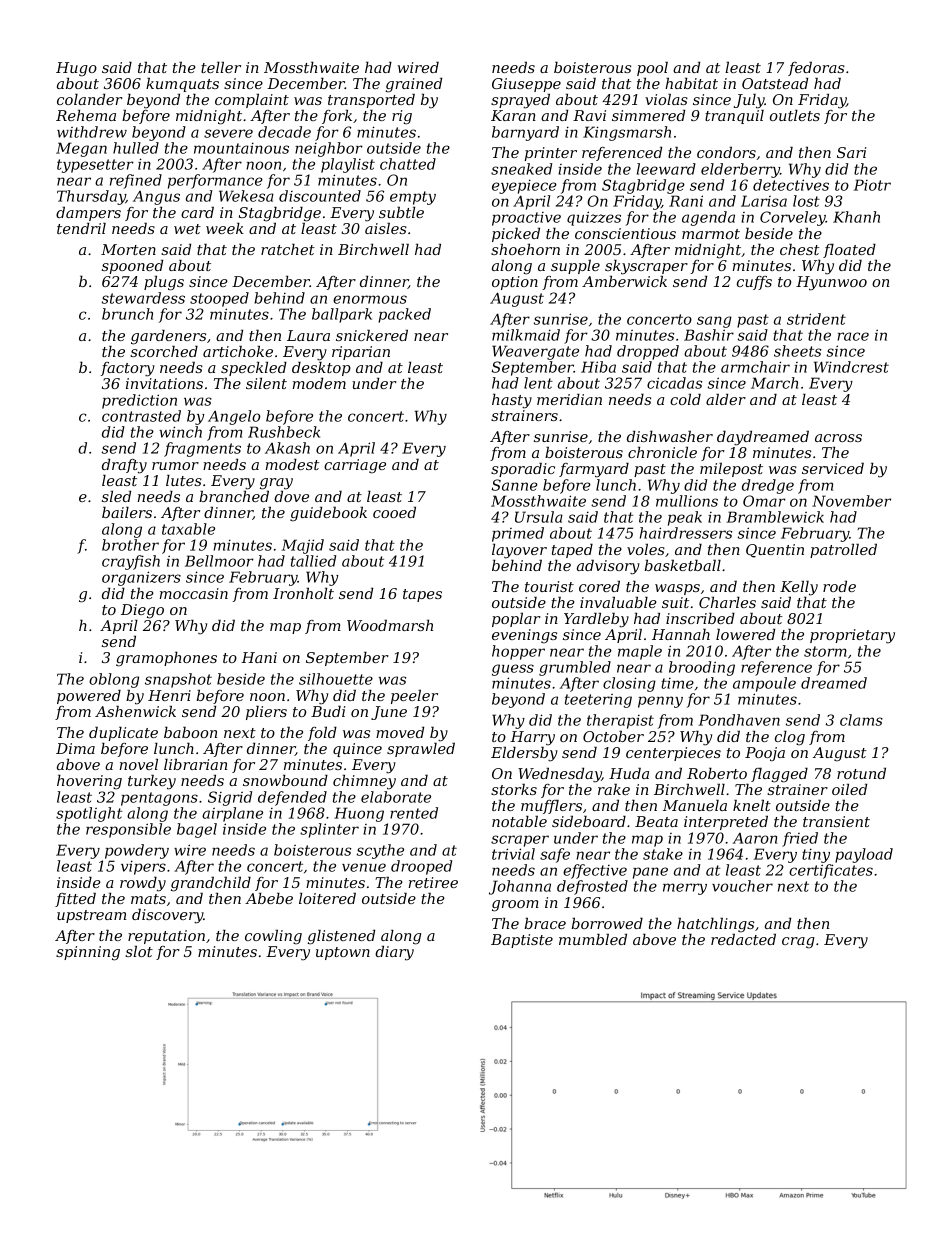 The width and height of the page is (952, 1233). I want to click on crag, so click(798, 943).
